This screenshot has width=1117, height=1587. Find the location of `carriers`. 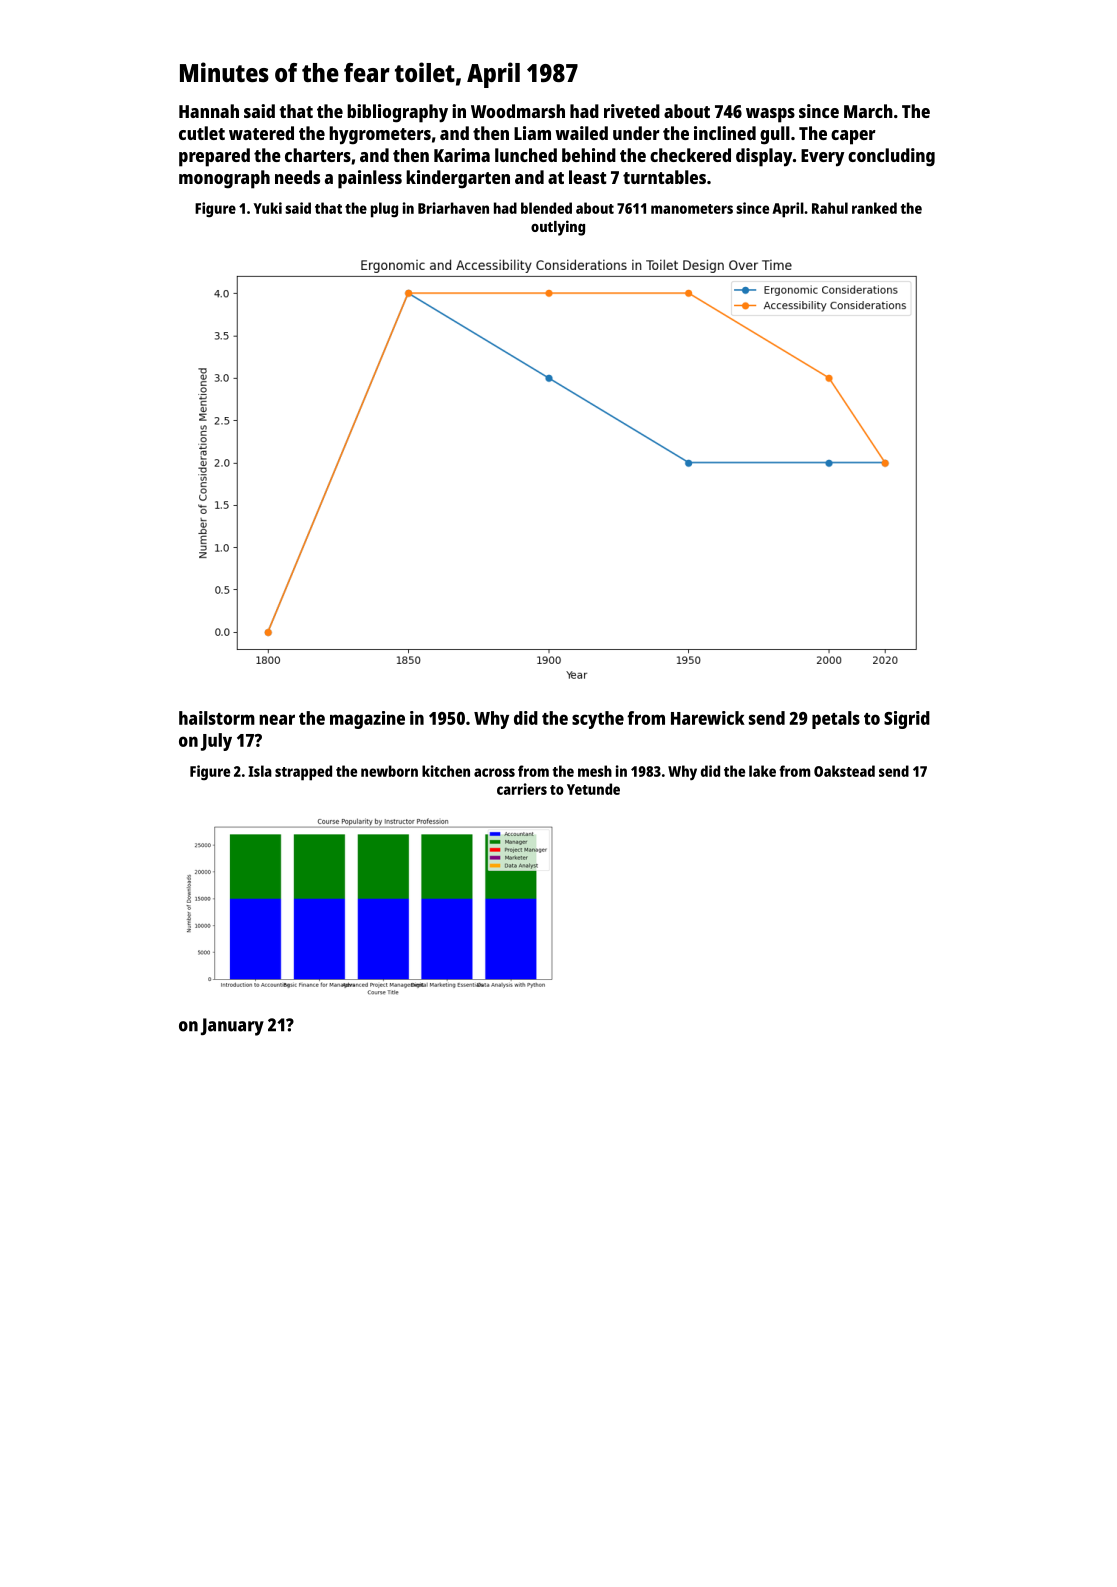

carriers is located at coordinates (522, 789).
